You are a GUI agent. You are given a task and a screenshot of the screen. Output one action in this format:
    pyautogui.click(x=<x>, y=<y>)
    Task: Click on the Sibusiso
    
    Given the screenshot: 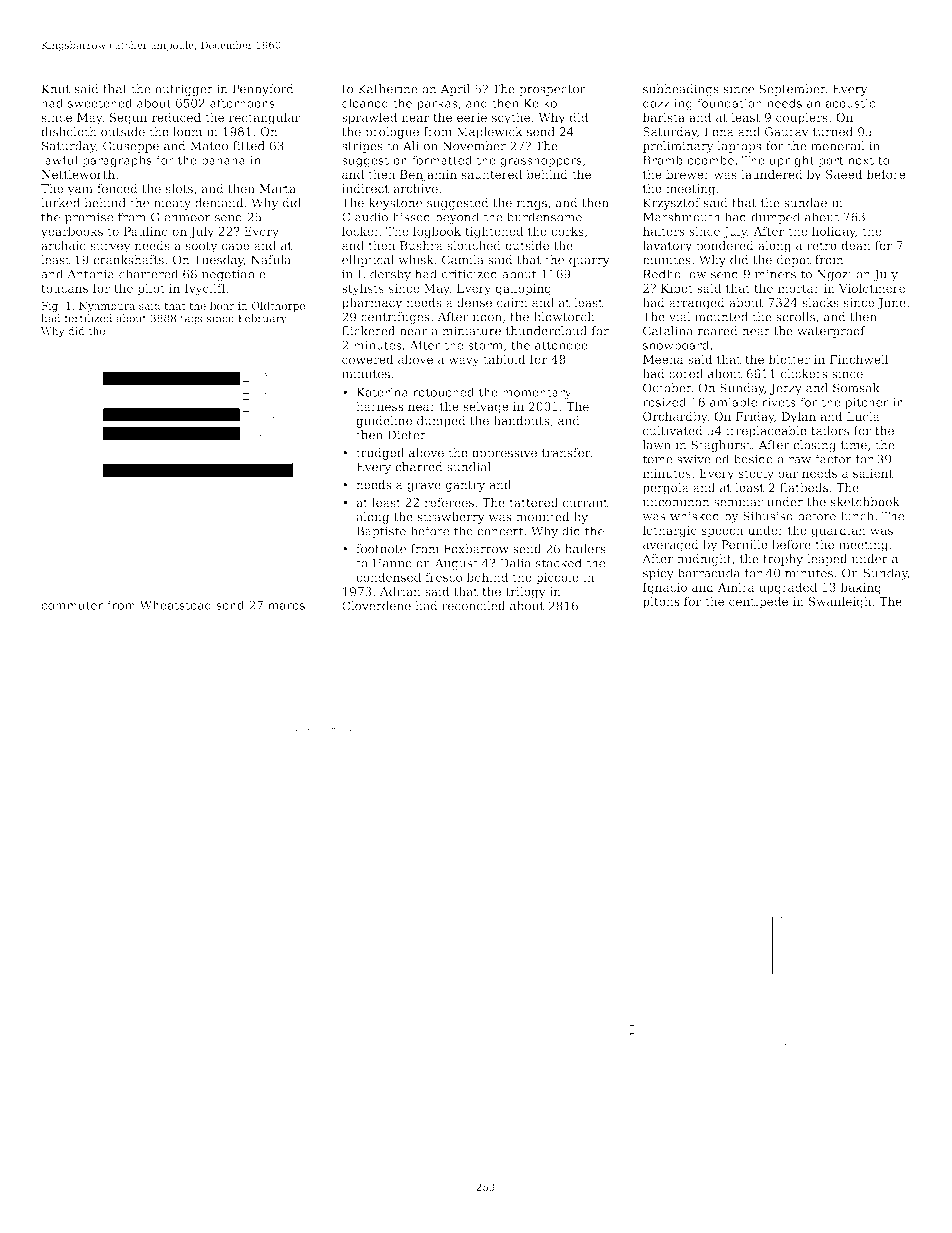 What is the action you would take?
    pyautogui.click(x=768, y=516)
